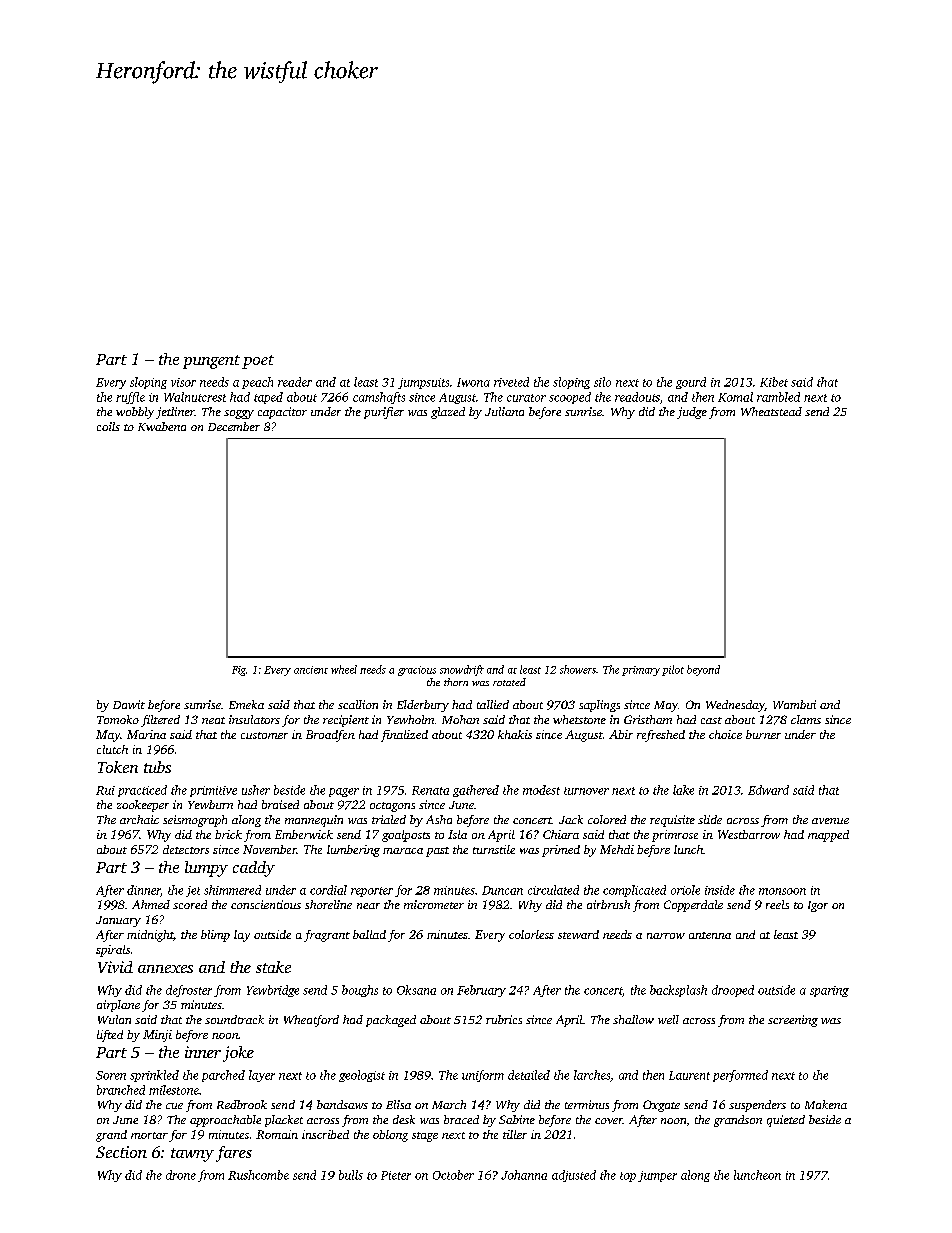 The height and width of the screenshot is (1233, 952). Describe the element at coordinates (211, 362) in the screenshot. I see `pungent` at that location.
